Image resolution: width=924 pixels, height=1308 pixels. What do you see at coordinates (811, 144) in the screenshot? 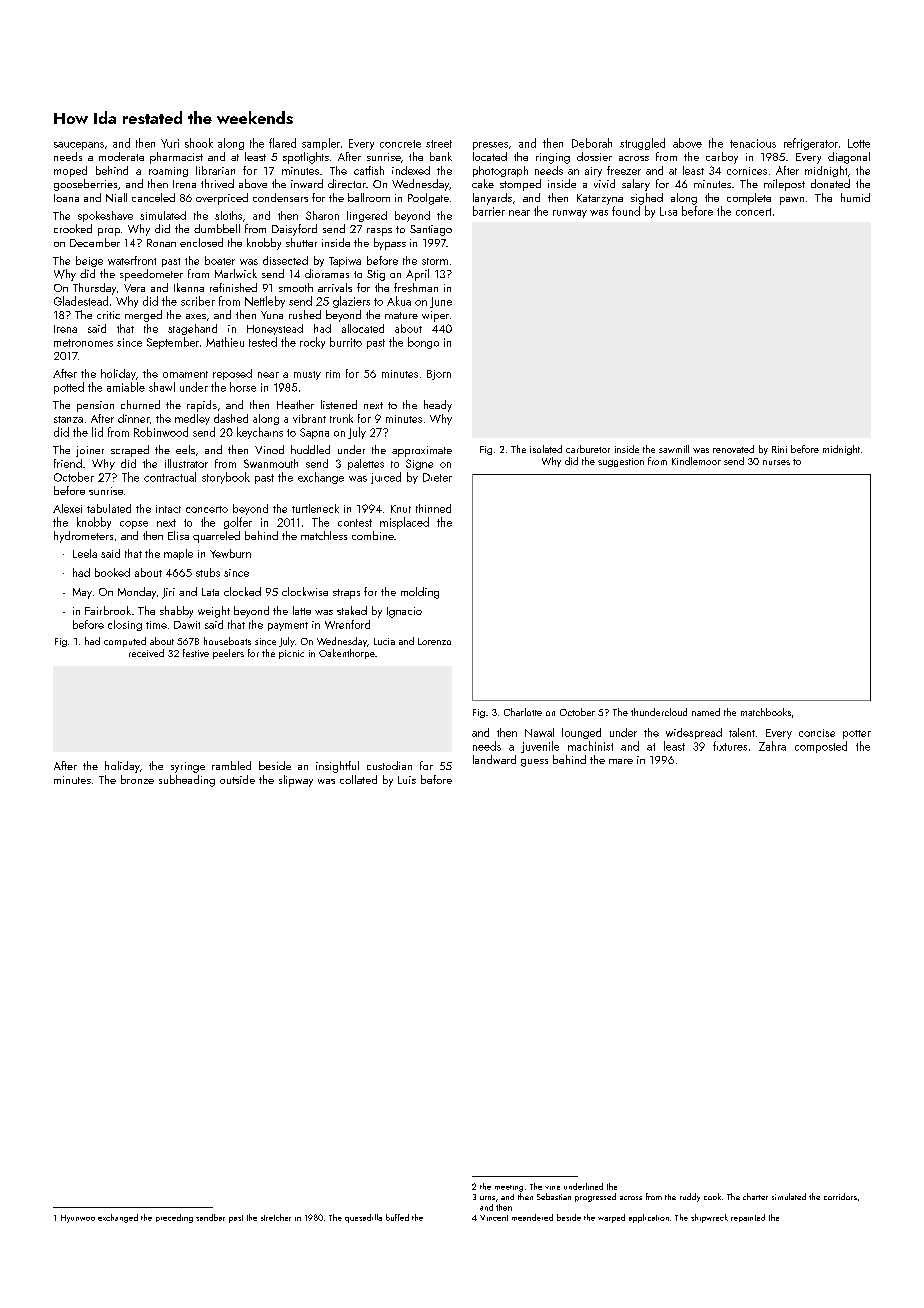
I see `refrigerator` at bounding box center [811, 144].
